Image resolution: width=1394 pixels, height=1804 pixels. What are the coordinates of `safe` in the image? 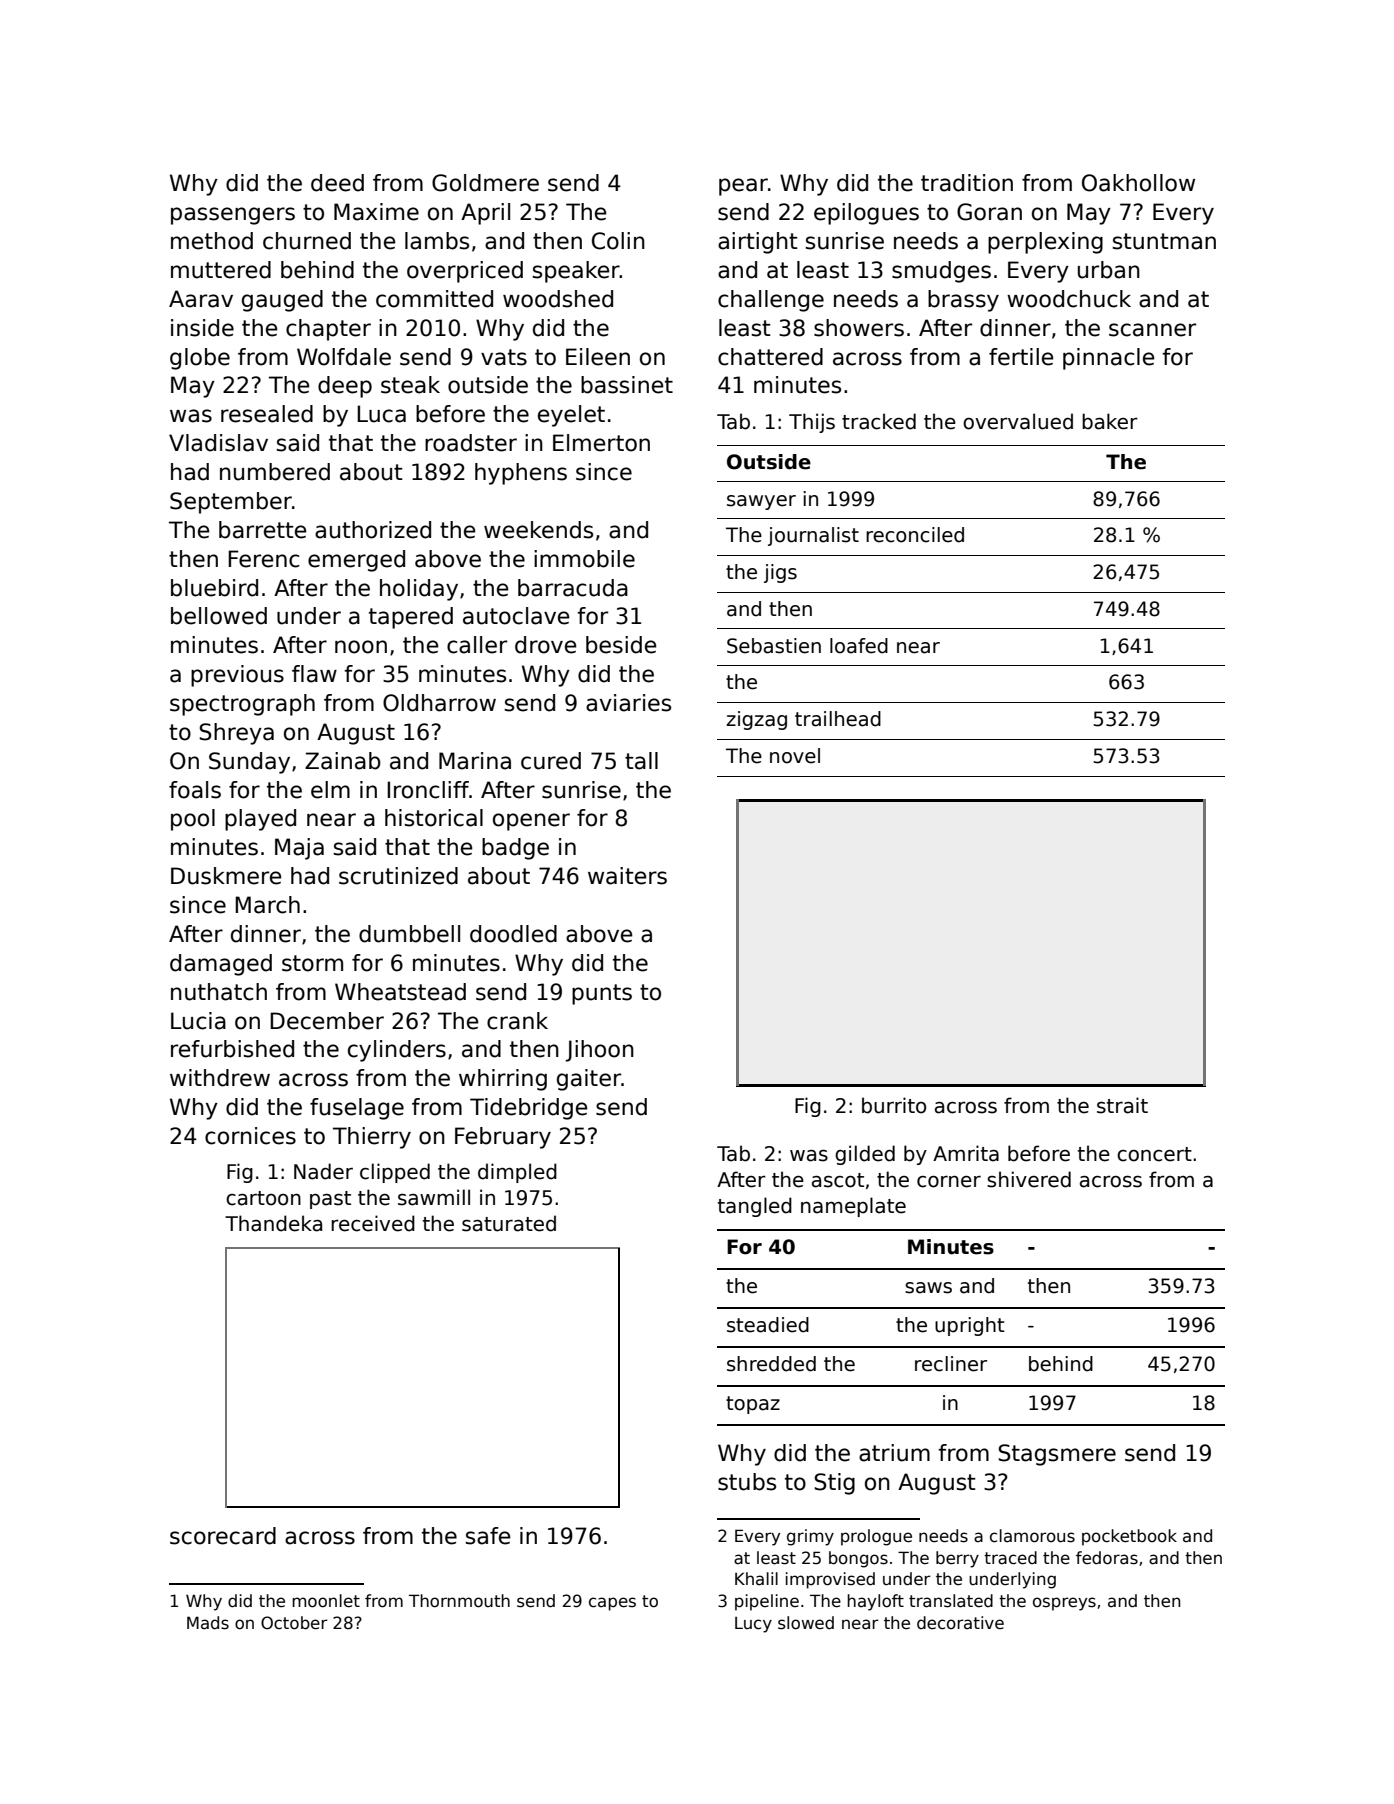 It's located at (488, 1536).
